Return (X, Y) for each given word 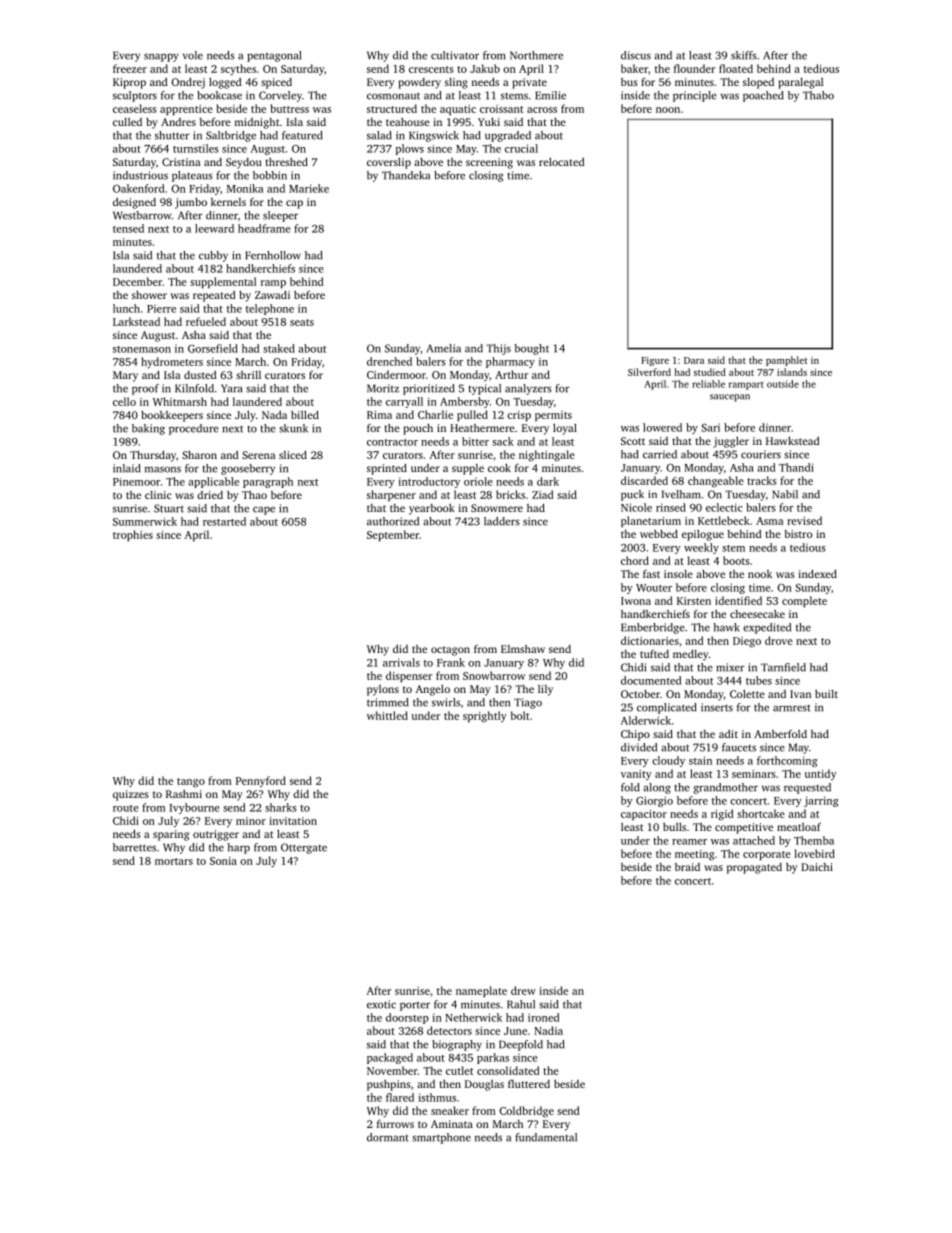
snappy (161, 57)
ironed (544, 1017)
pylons (383, 690)
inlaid (127, 468)
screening (489, 163)
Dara (694, 360)
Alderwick (646, 720)
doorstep (407, 1018)
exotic (381, 1004)
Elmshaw (523, 649)
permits (553, 416)
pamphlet (786, 361)
